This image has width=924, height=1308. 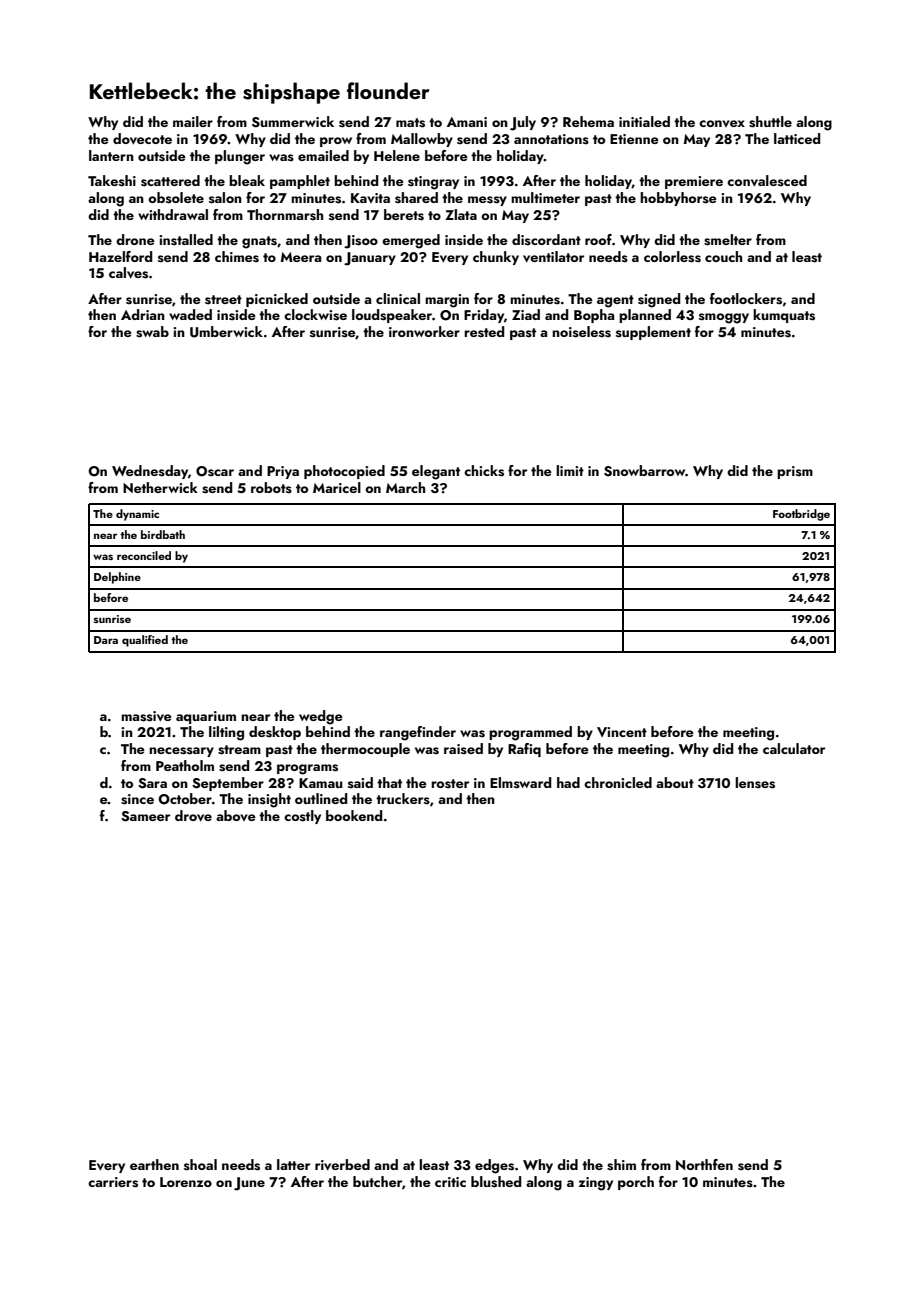 What do you see at coordinates (801, 515) in the image?
I see `Footbridge` at bounding box center [801, 515].
